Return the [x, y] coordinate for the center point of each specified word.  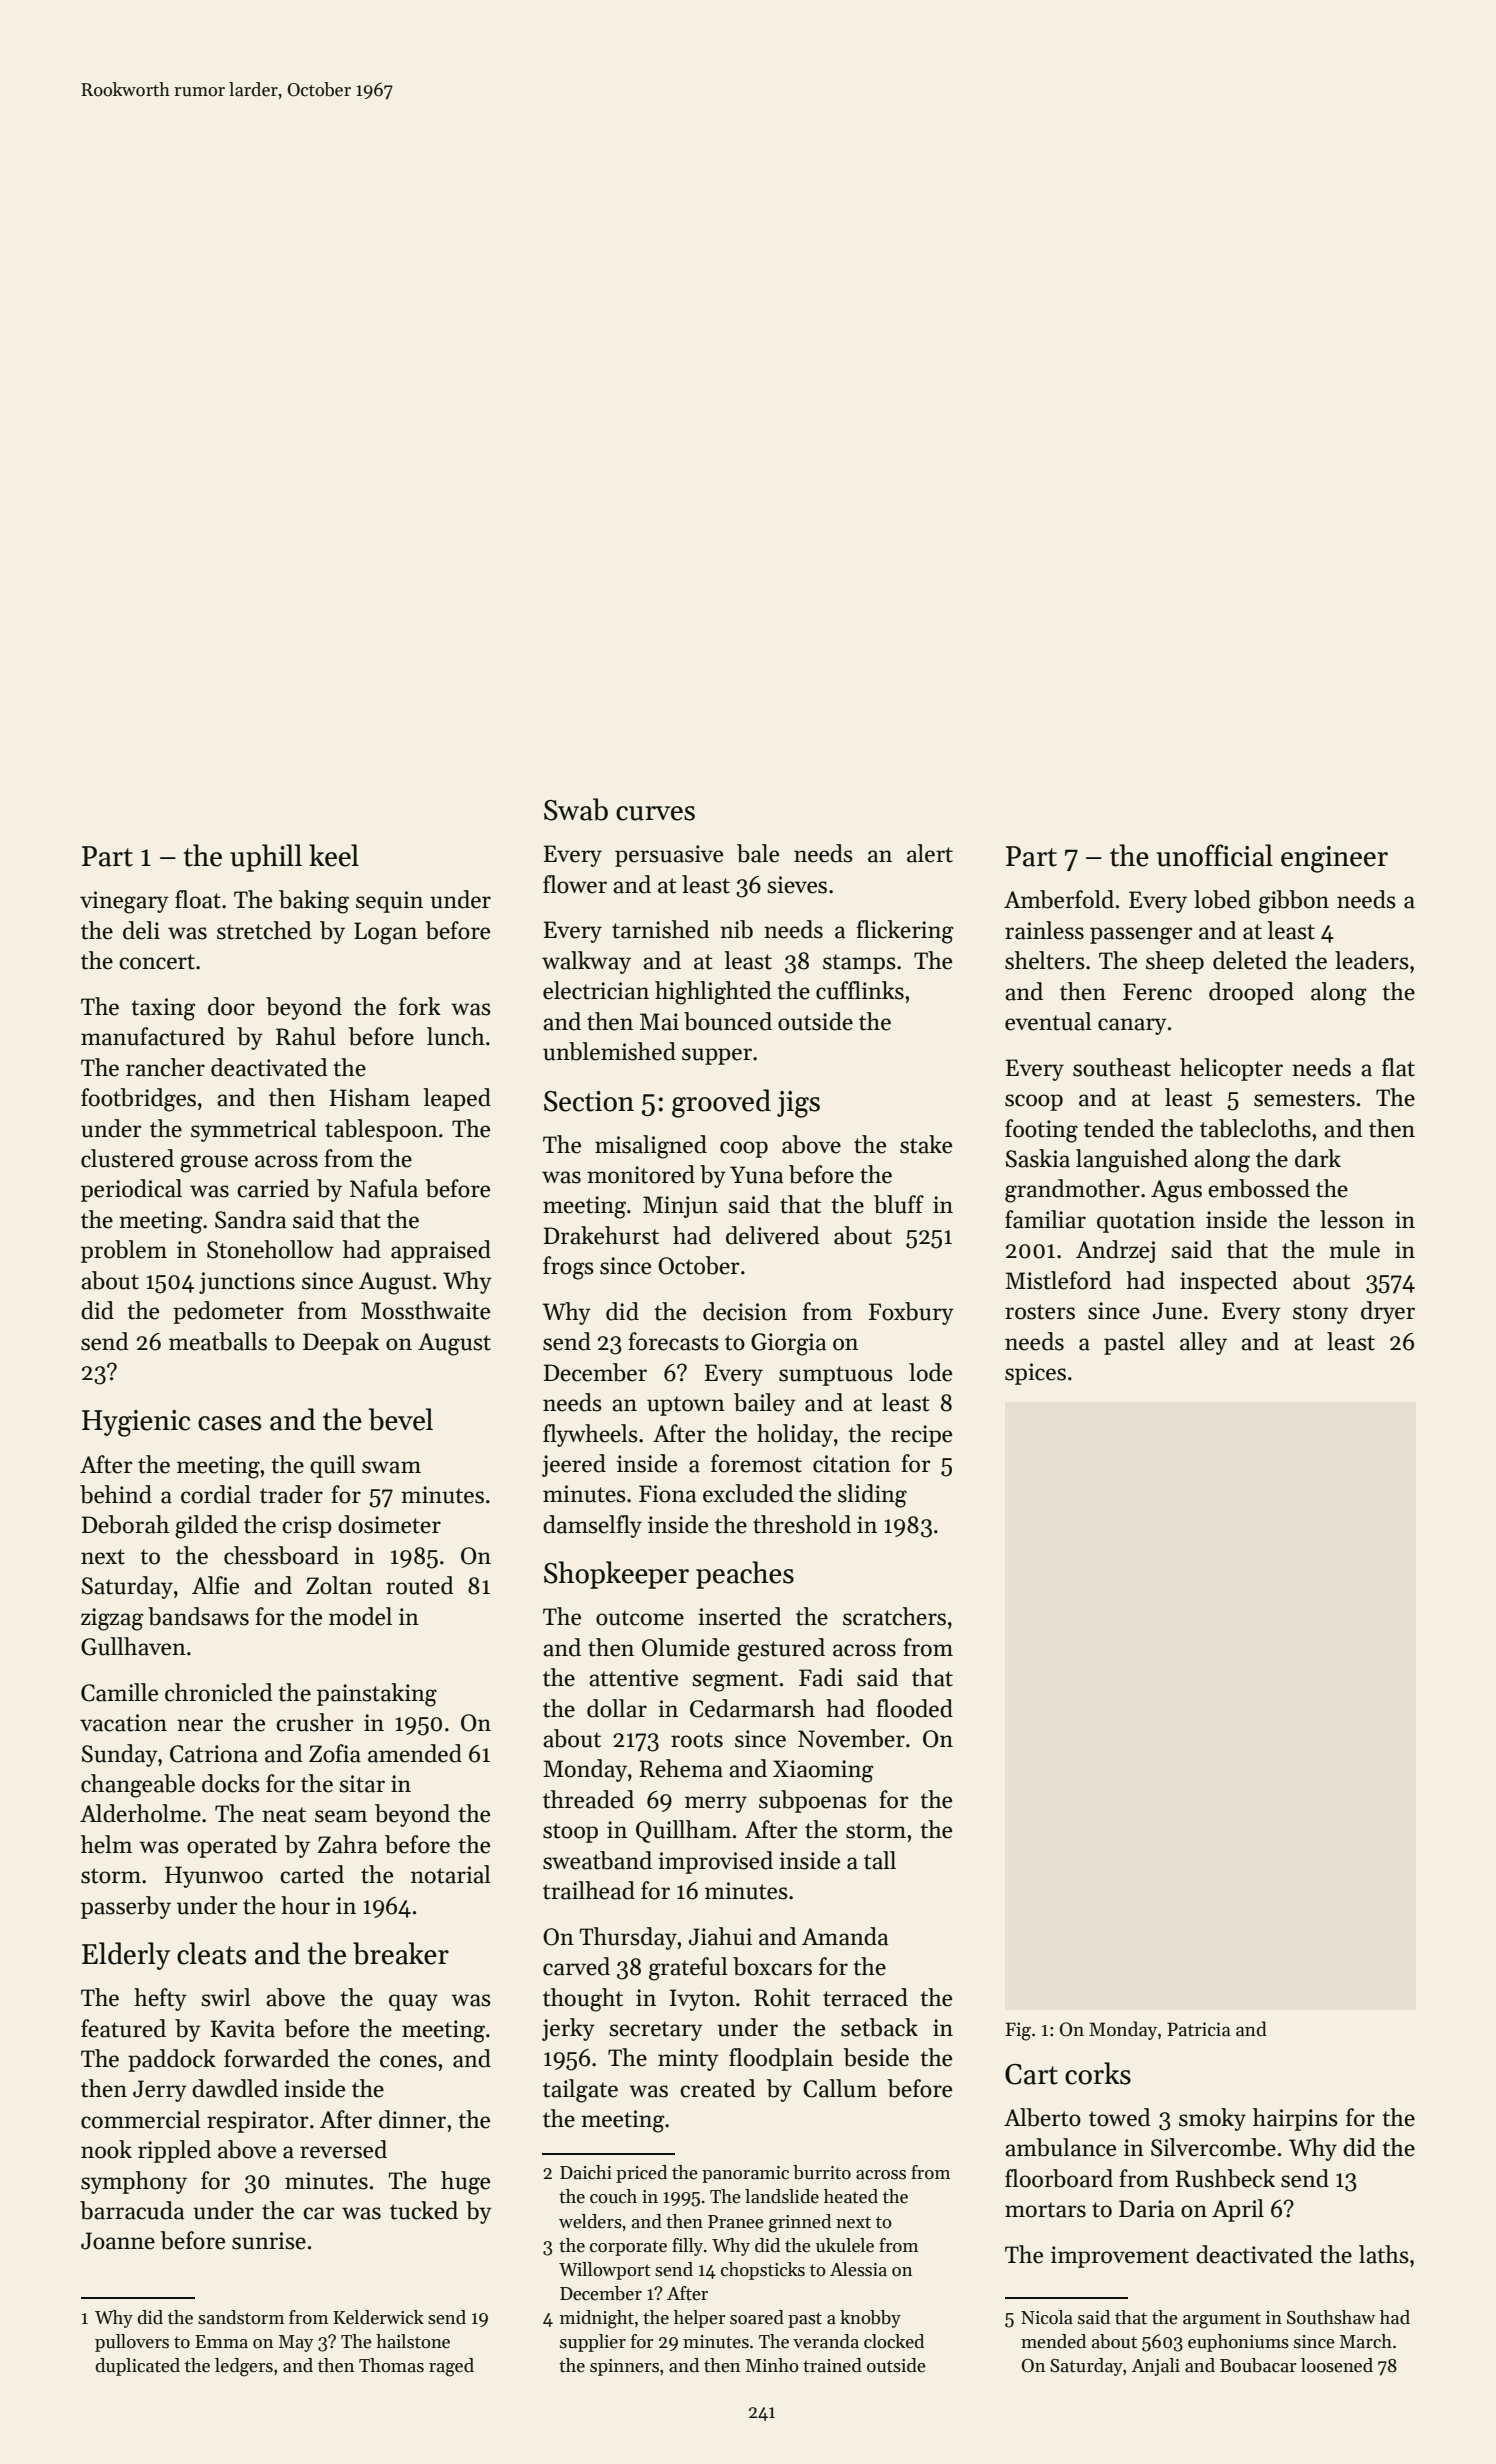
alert [930, 853]
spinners [624, 2367]
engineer [1334, 859]
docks [231, 1783]
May [296, 2343]
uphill [266, 858]
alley [1203, 1343]
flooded [914, 1708]
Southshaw [1331, 2317]
